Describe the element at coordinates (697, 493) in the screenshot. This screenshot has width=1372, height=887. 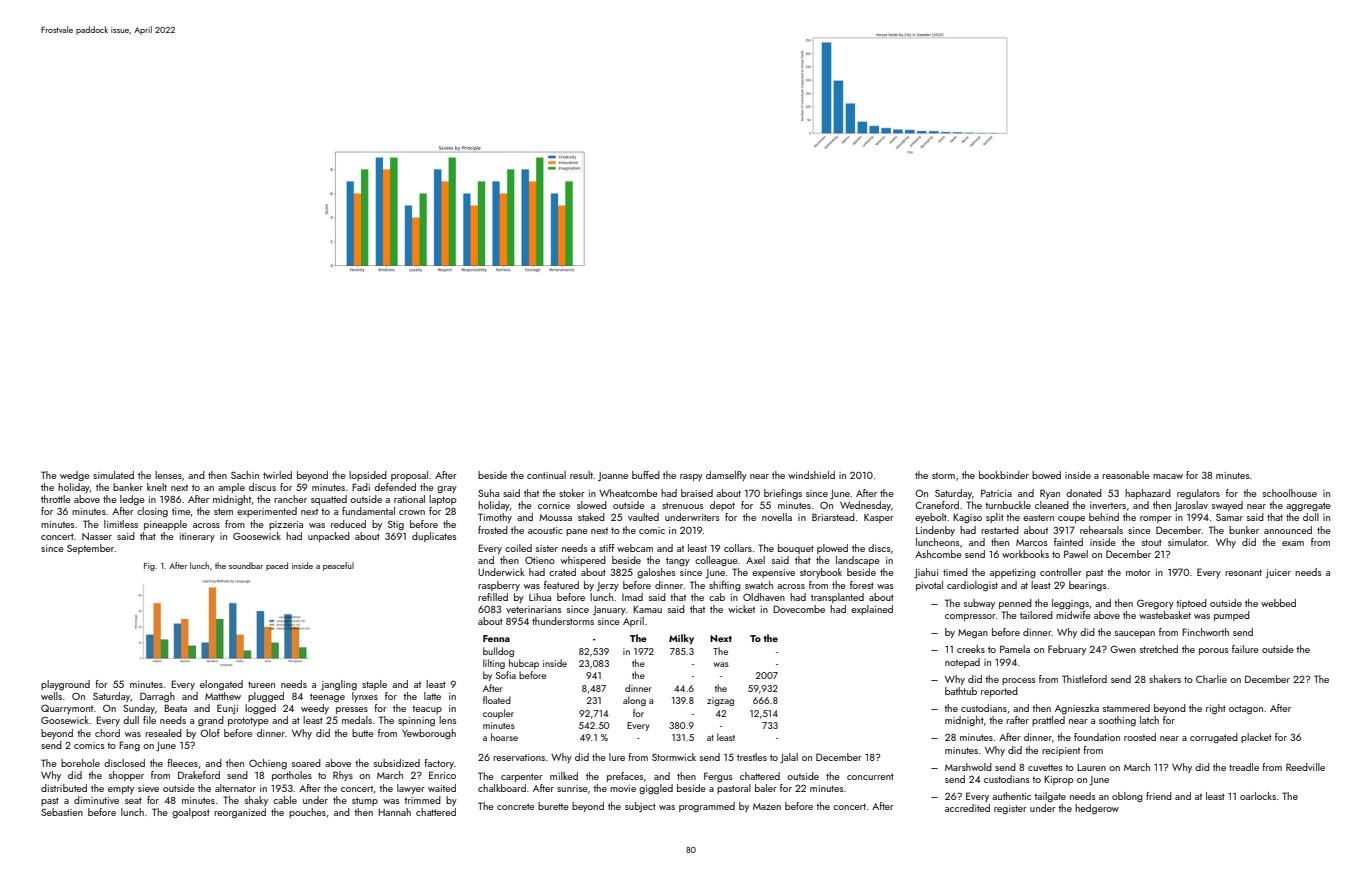
I see `braised` at that location.
